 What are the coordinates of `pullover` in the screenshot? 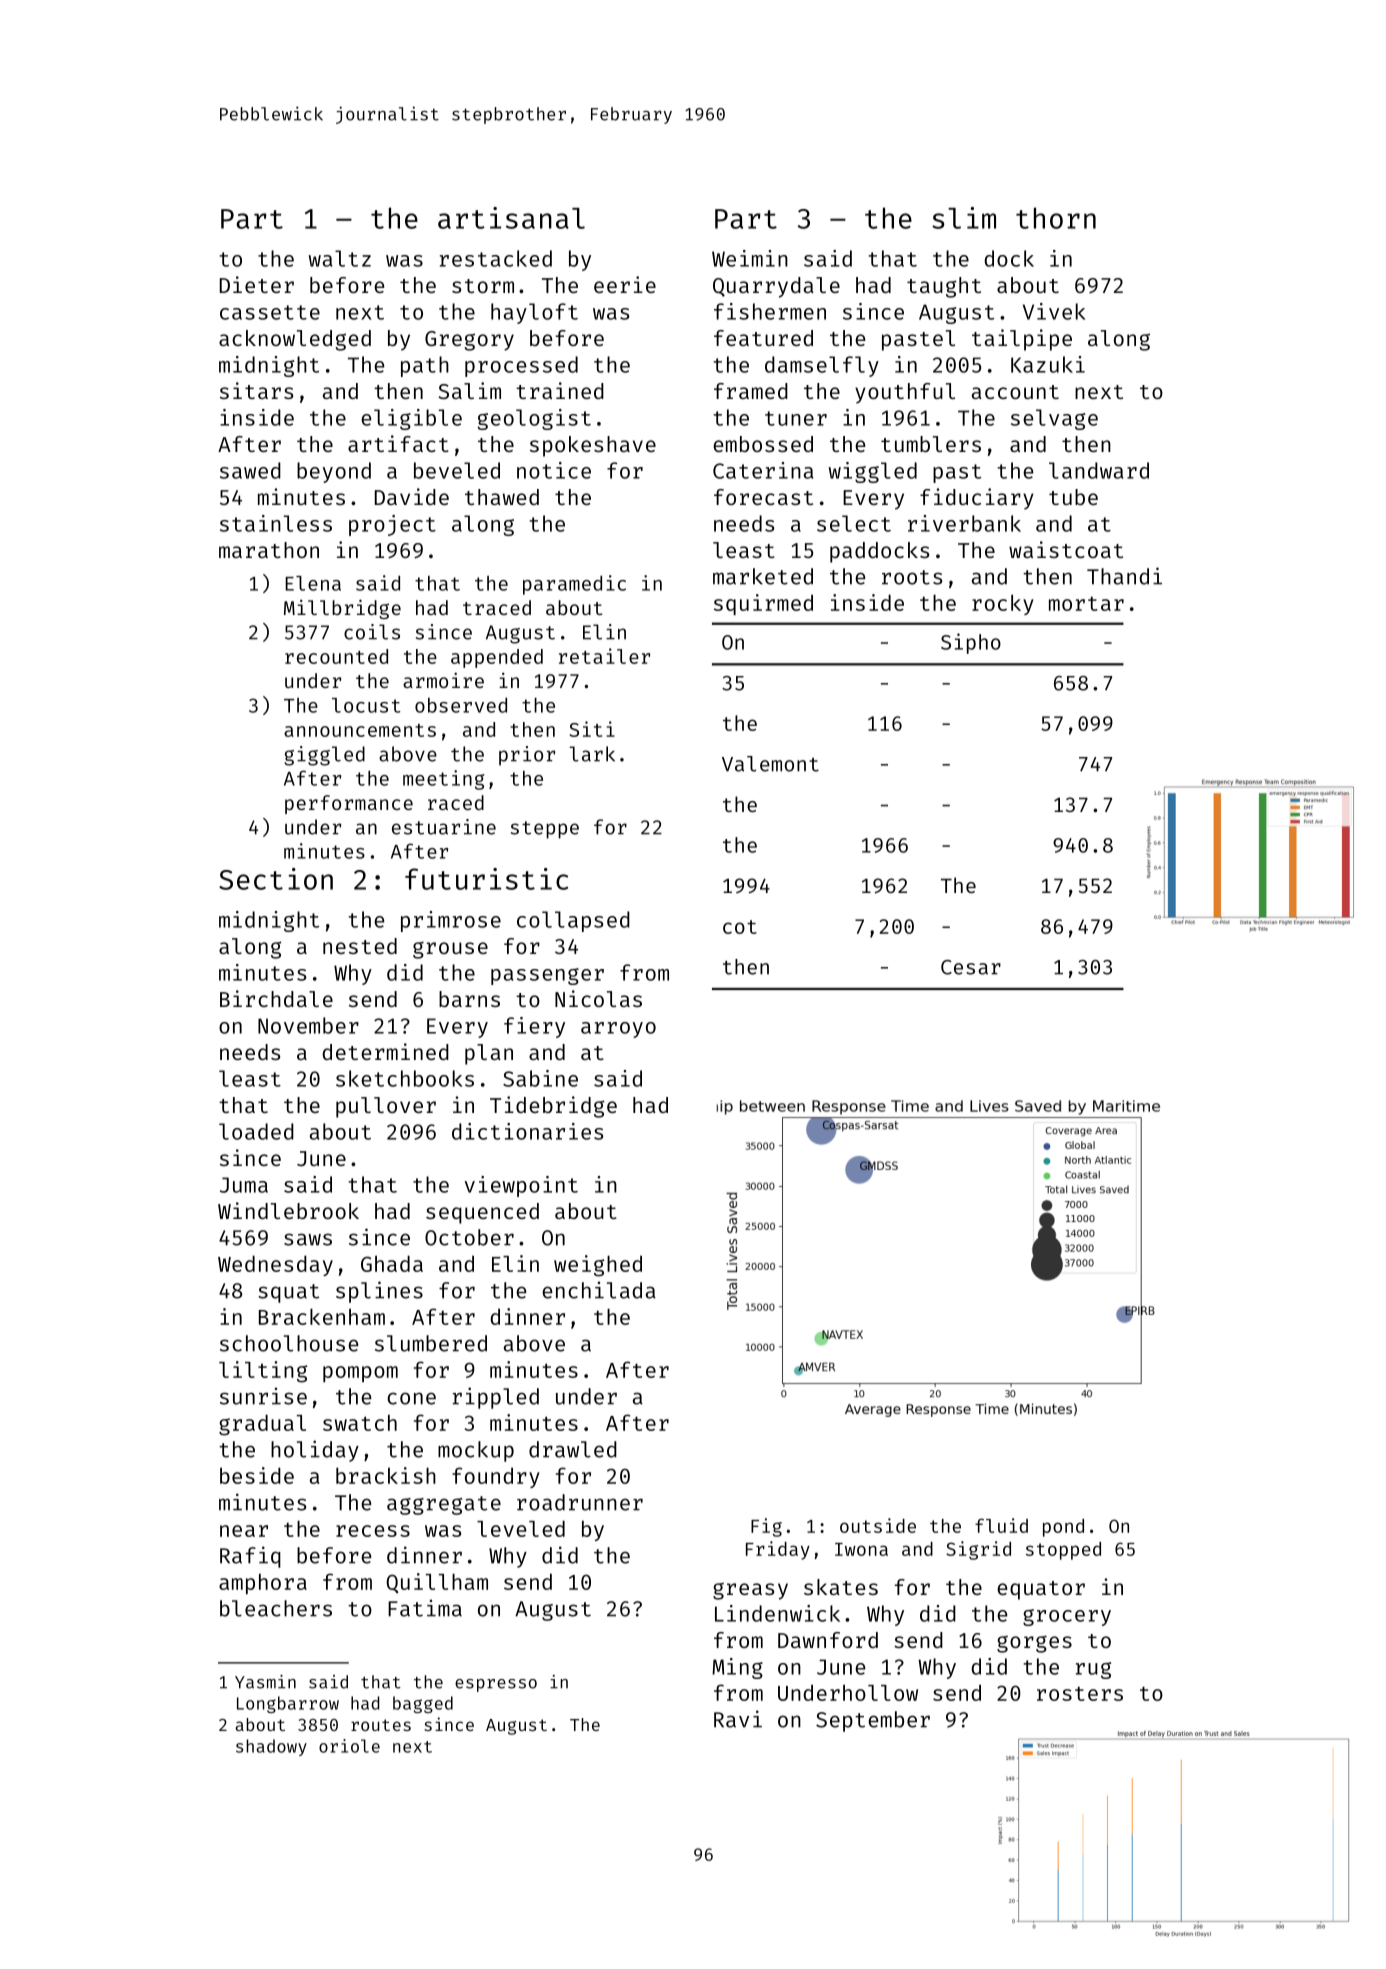 It's located at (386, 1107).
